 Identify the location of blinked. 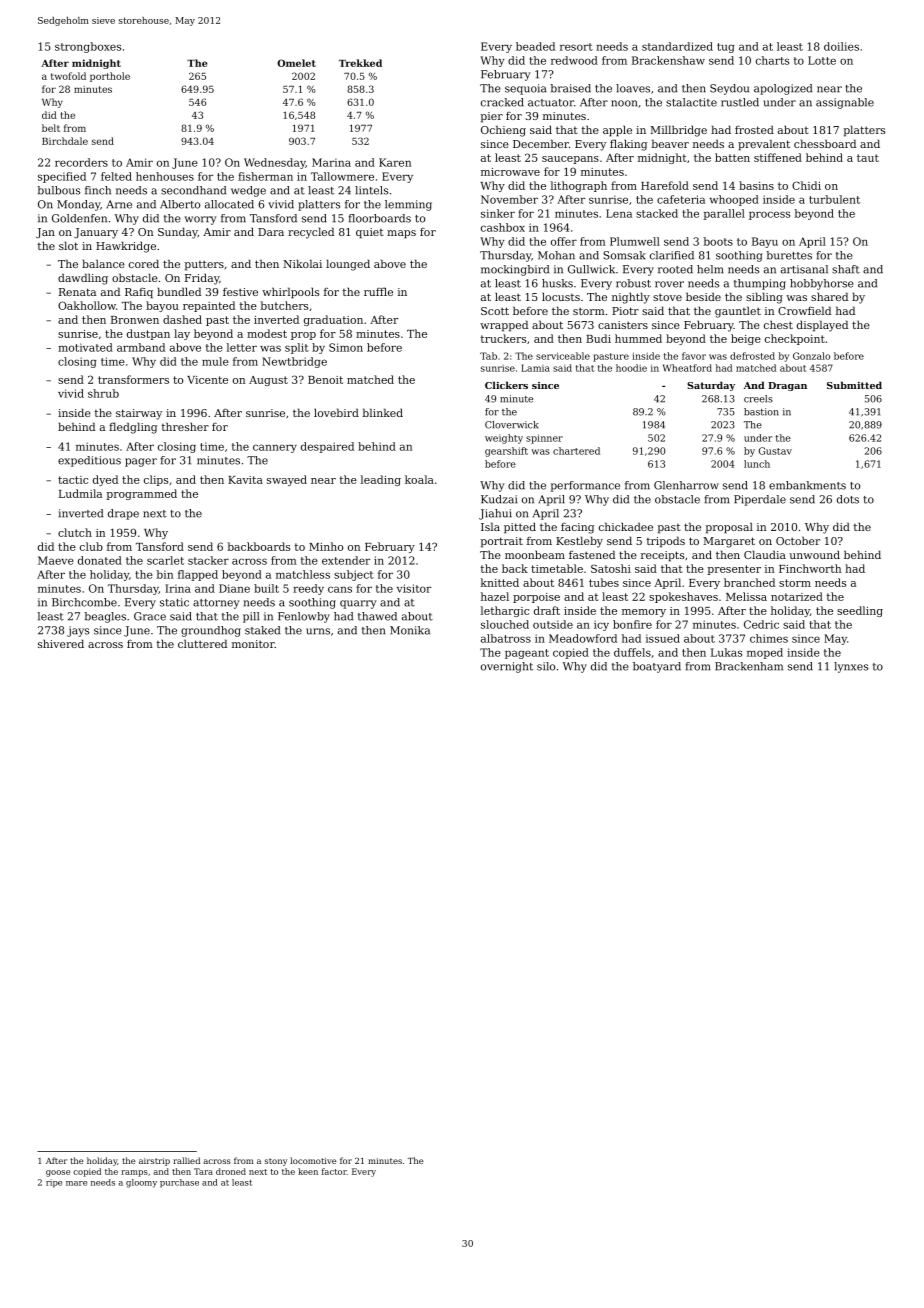
(383, 412).
